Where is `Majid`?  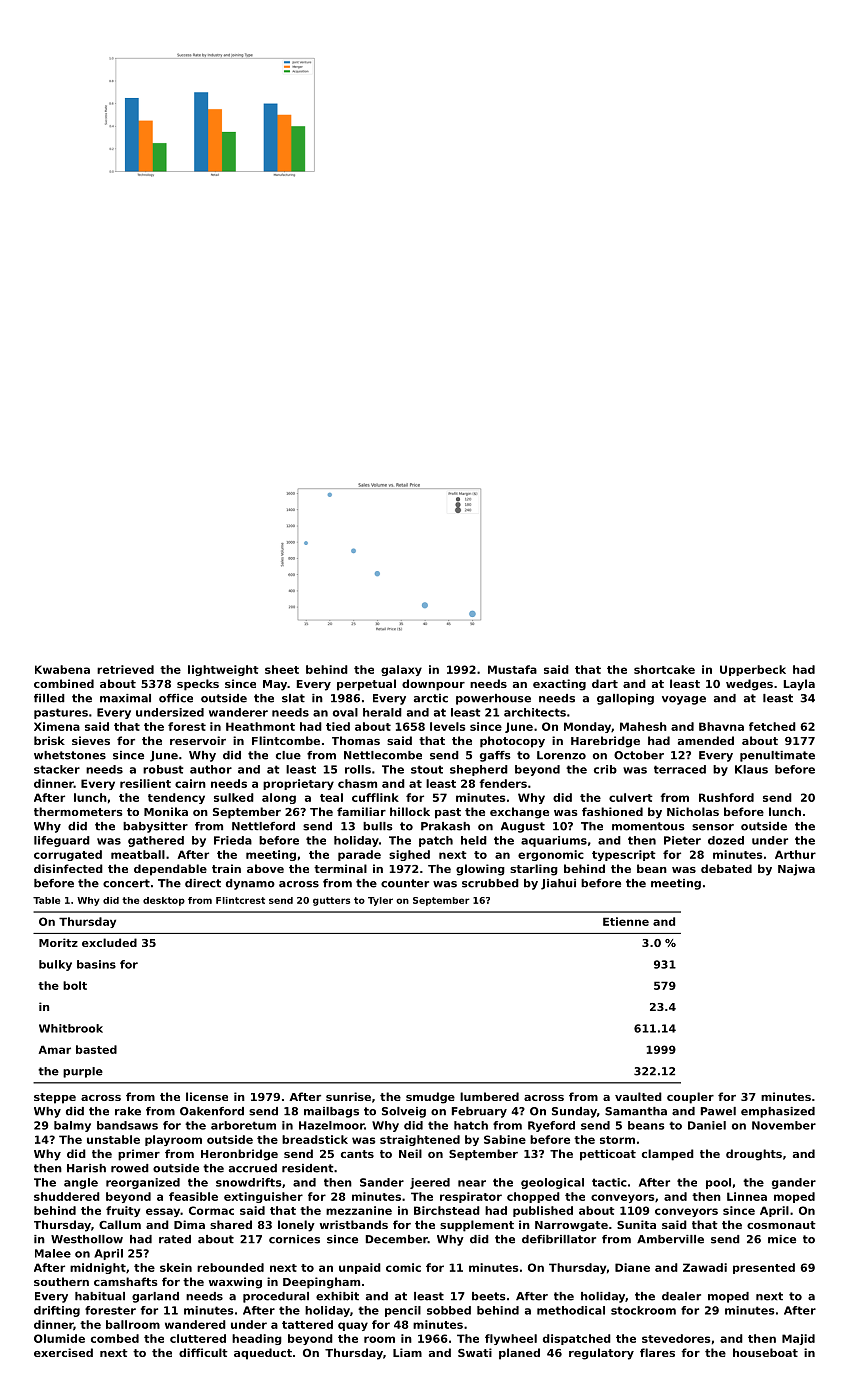 Majid is located at coordinates (798, 1339).
